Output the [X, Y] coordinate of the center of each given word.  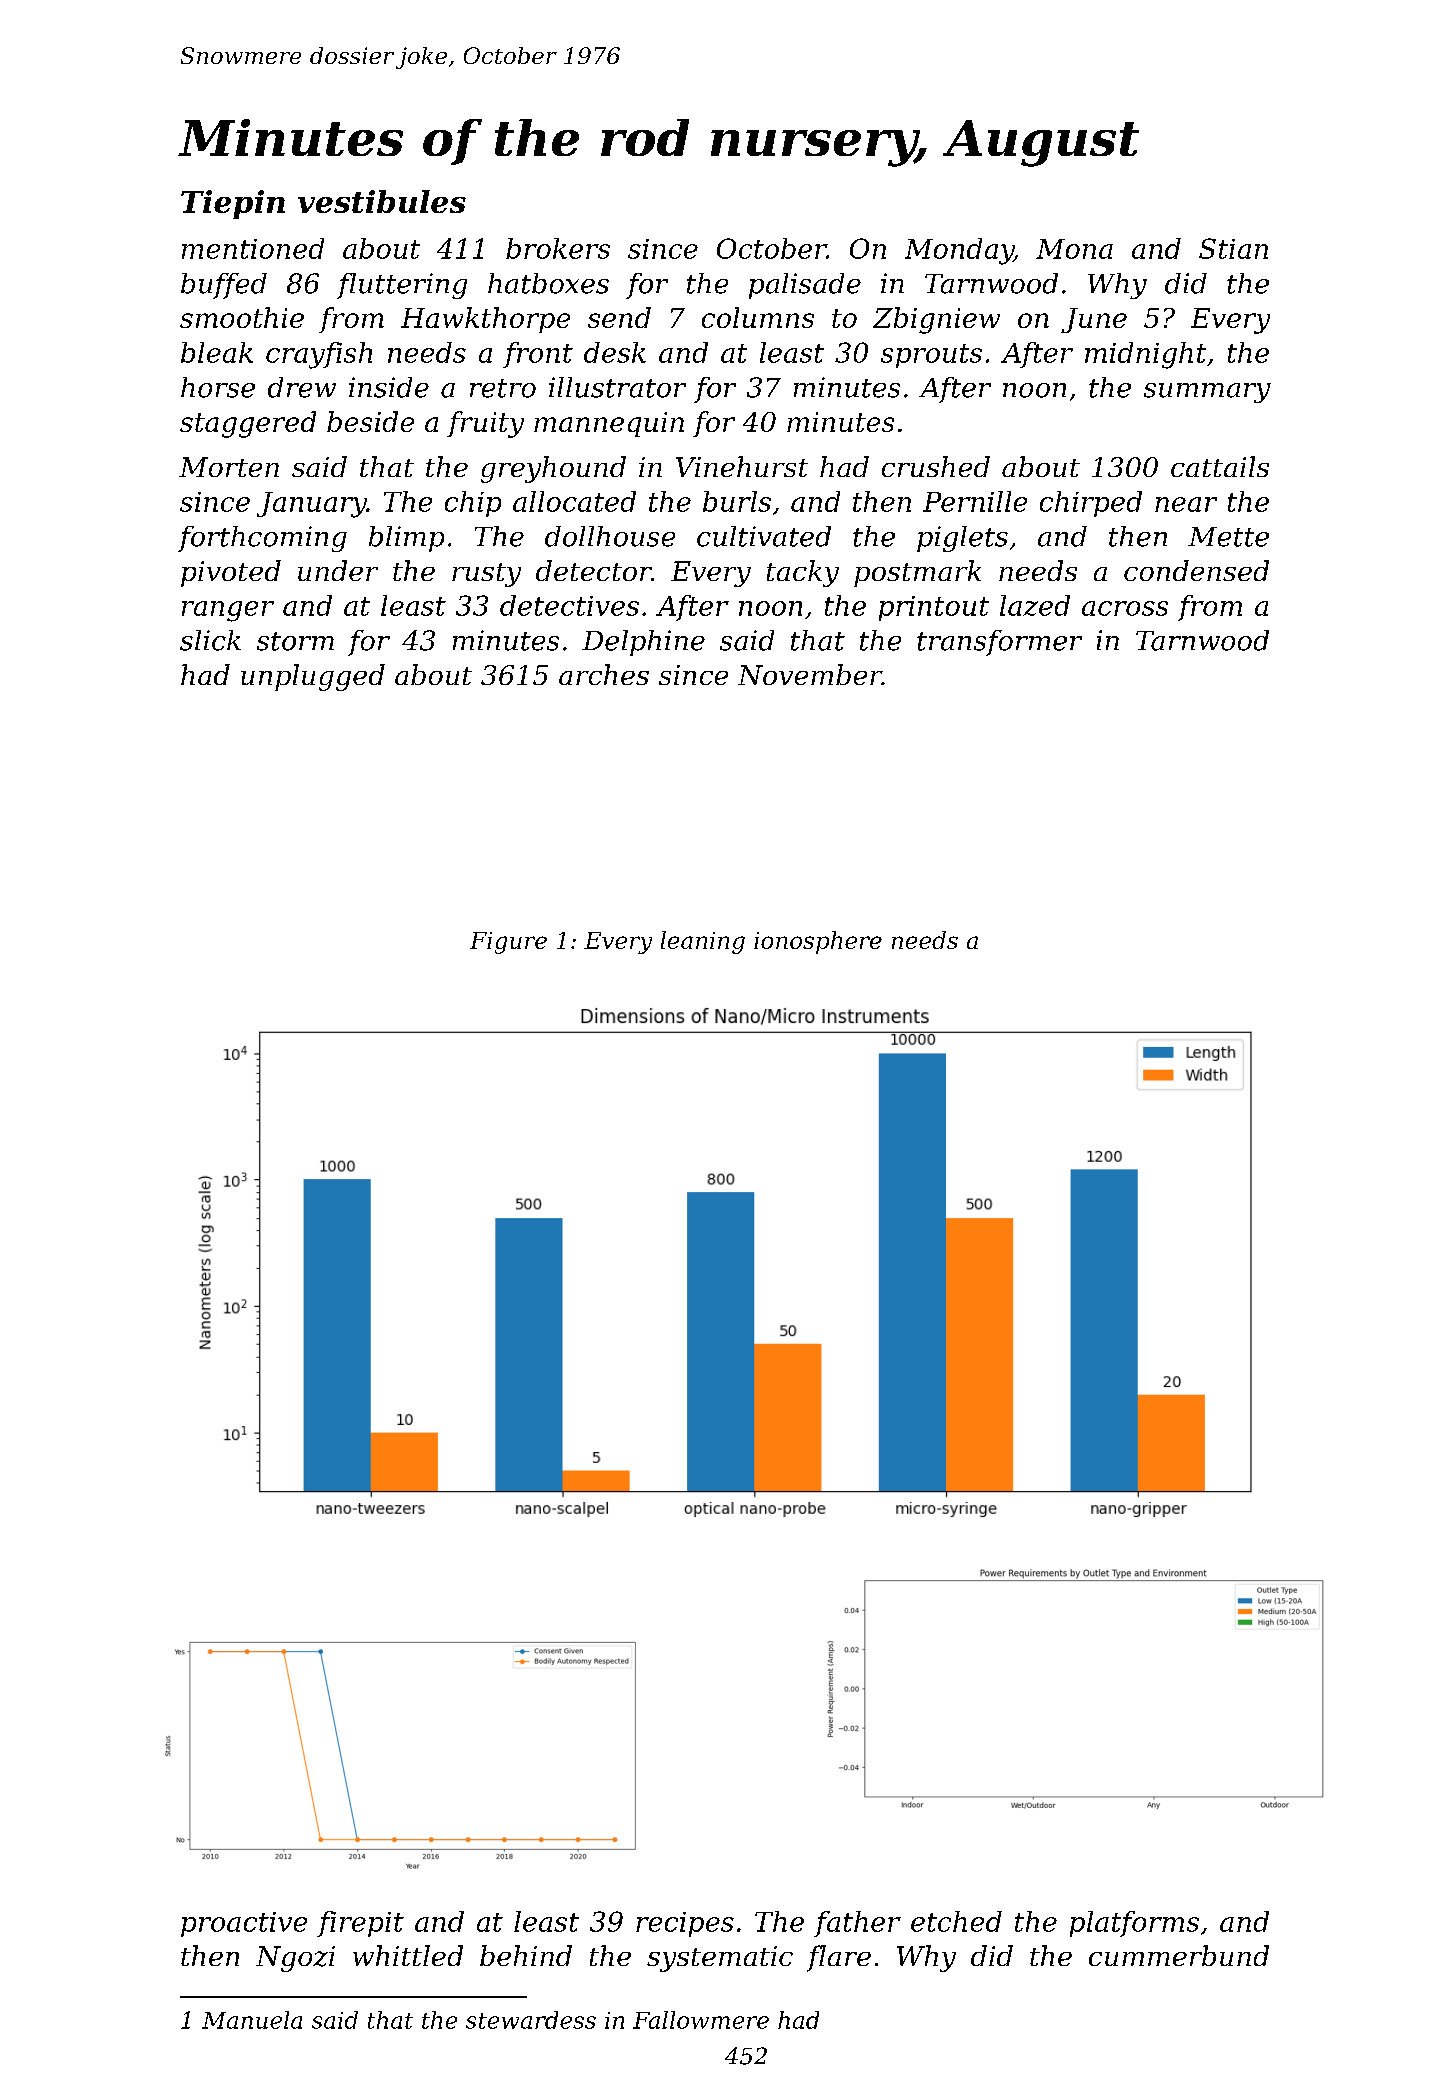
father [857, 1924]
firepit [360, 1924]
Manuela [252, 2020]
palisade [805, 286]
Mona [1074, 249]
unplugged [313, 677]
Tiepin [233, 204]
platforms [1134, 1924]
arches [604, 674]
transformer [999, 643]
